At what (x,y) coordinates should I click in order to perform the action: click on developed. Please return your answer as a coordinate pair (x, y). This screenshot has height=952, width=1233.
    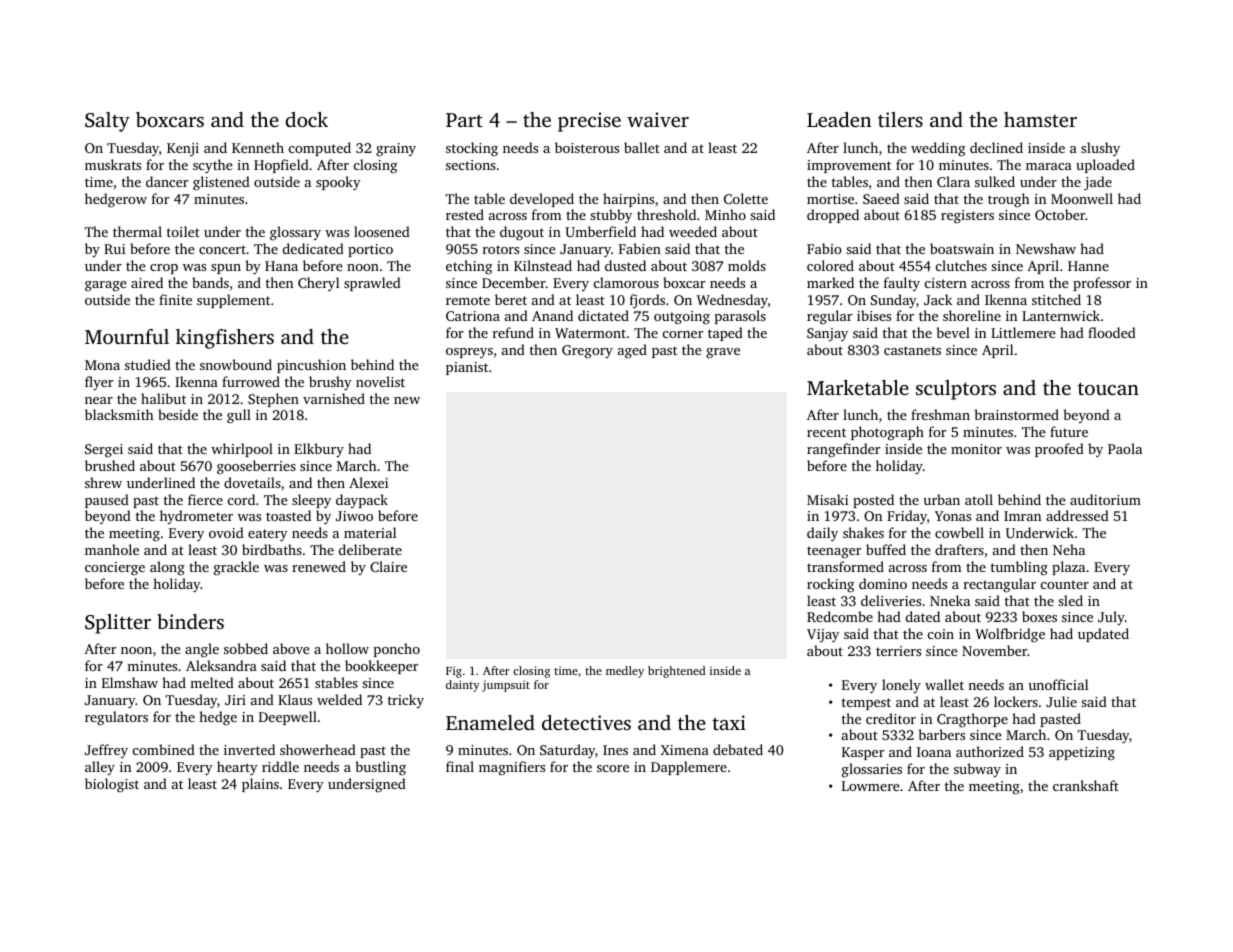
    Looking at the image, I should click on (542, 200).
